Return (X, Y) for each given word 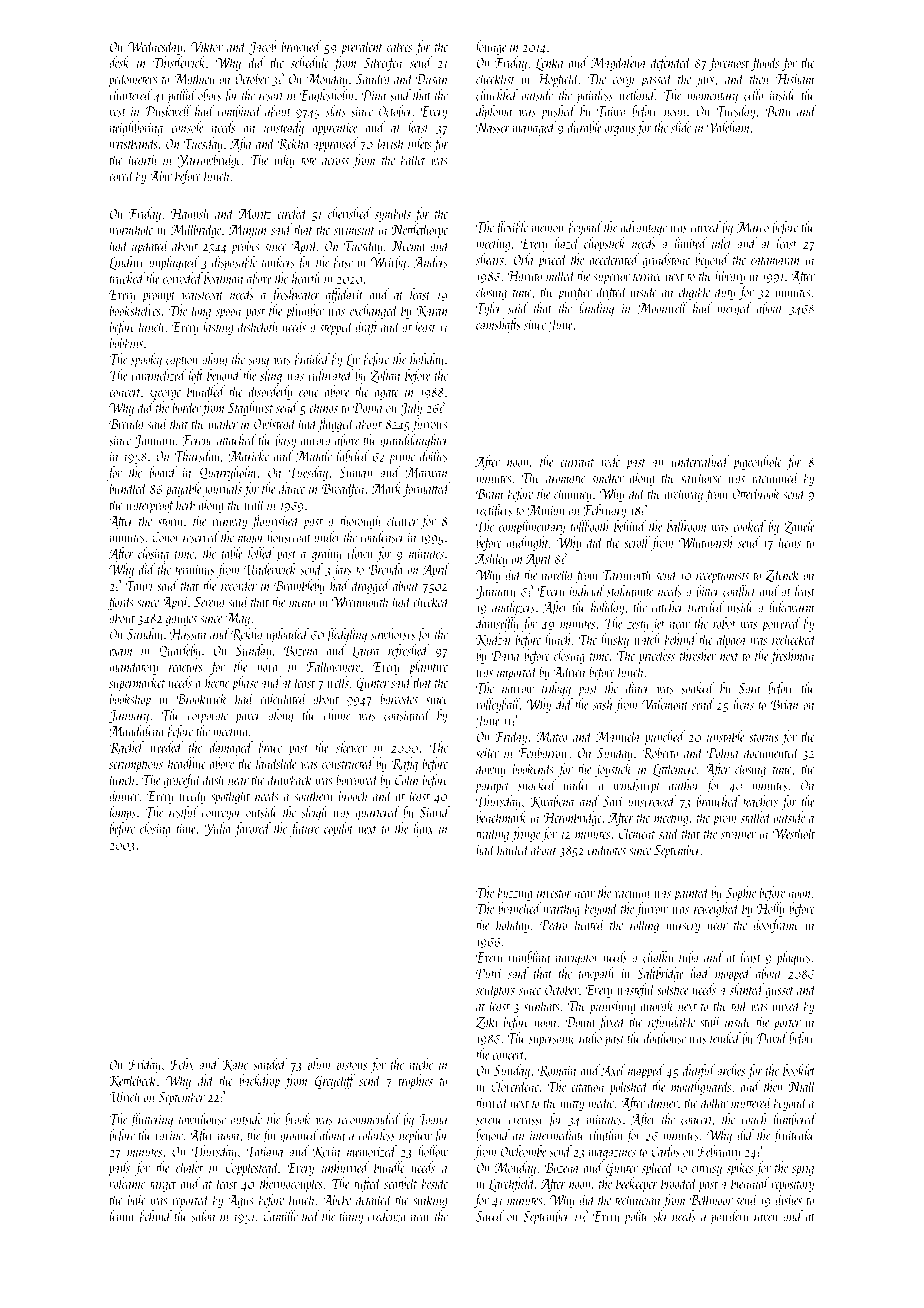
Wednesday (155, 47)
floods (765, 63)
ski (660, 1216)
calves (399, 46)
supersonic (552, 1040)
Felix (182, 1064)
